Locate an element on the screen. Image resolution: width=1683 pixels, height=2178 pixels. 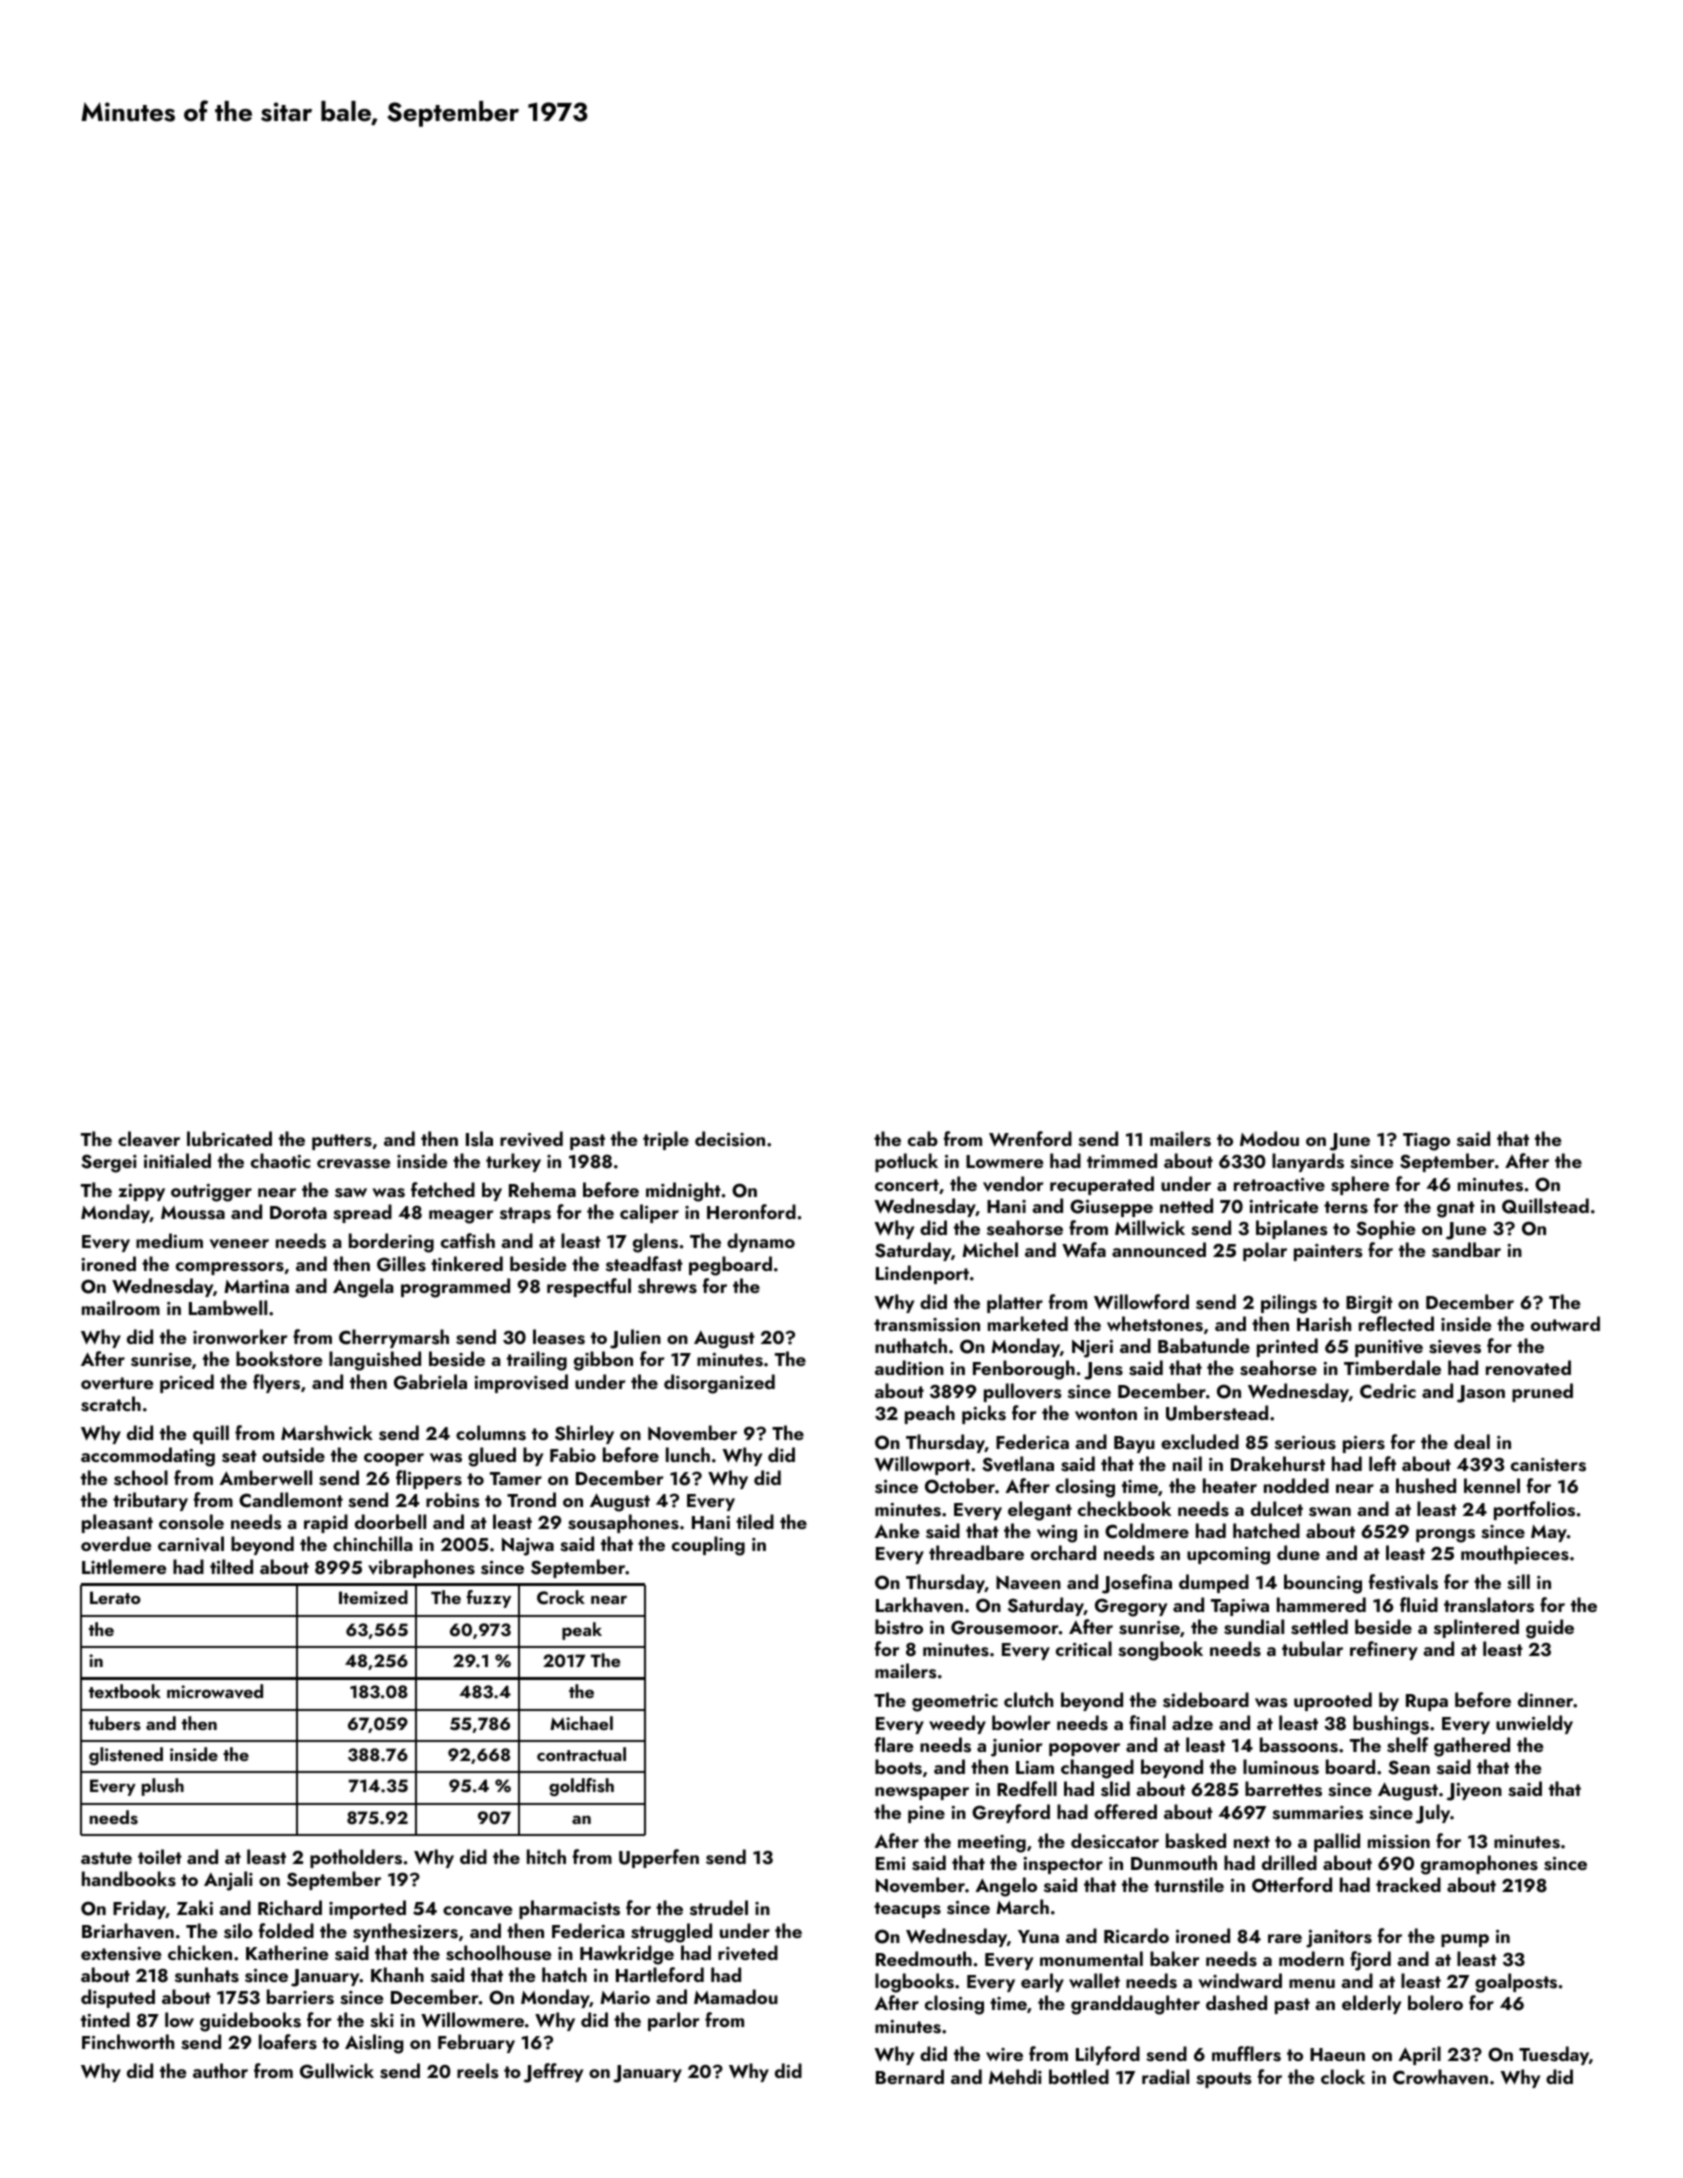
Giuseppe is located at coordinates (1111, 1208).
